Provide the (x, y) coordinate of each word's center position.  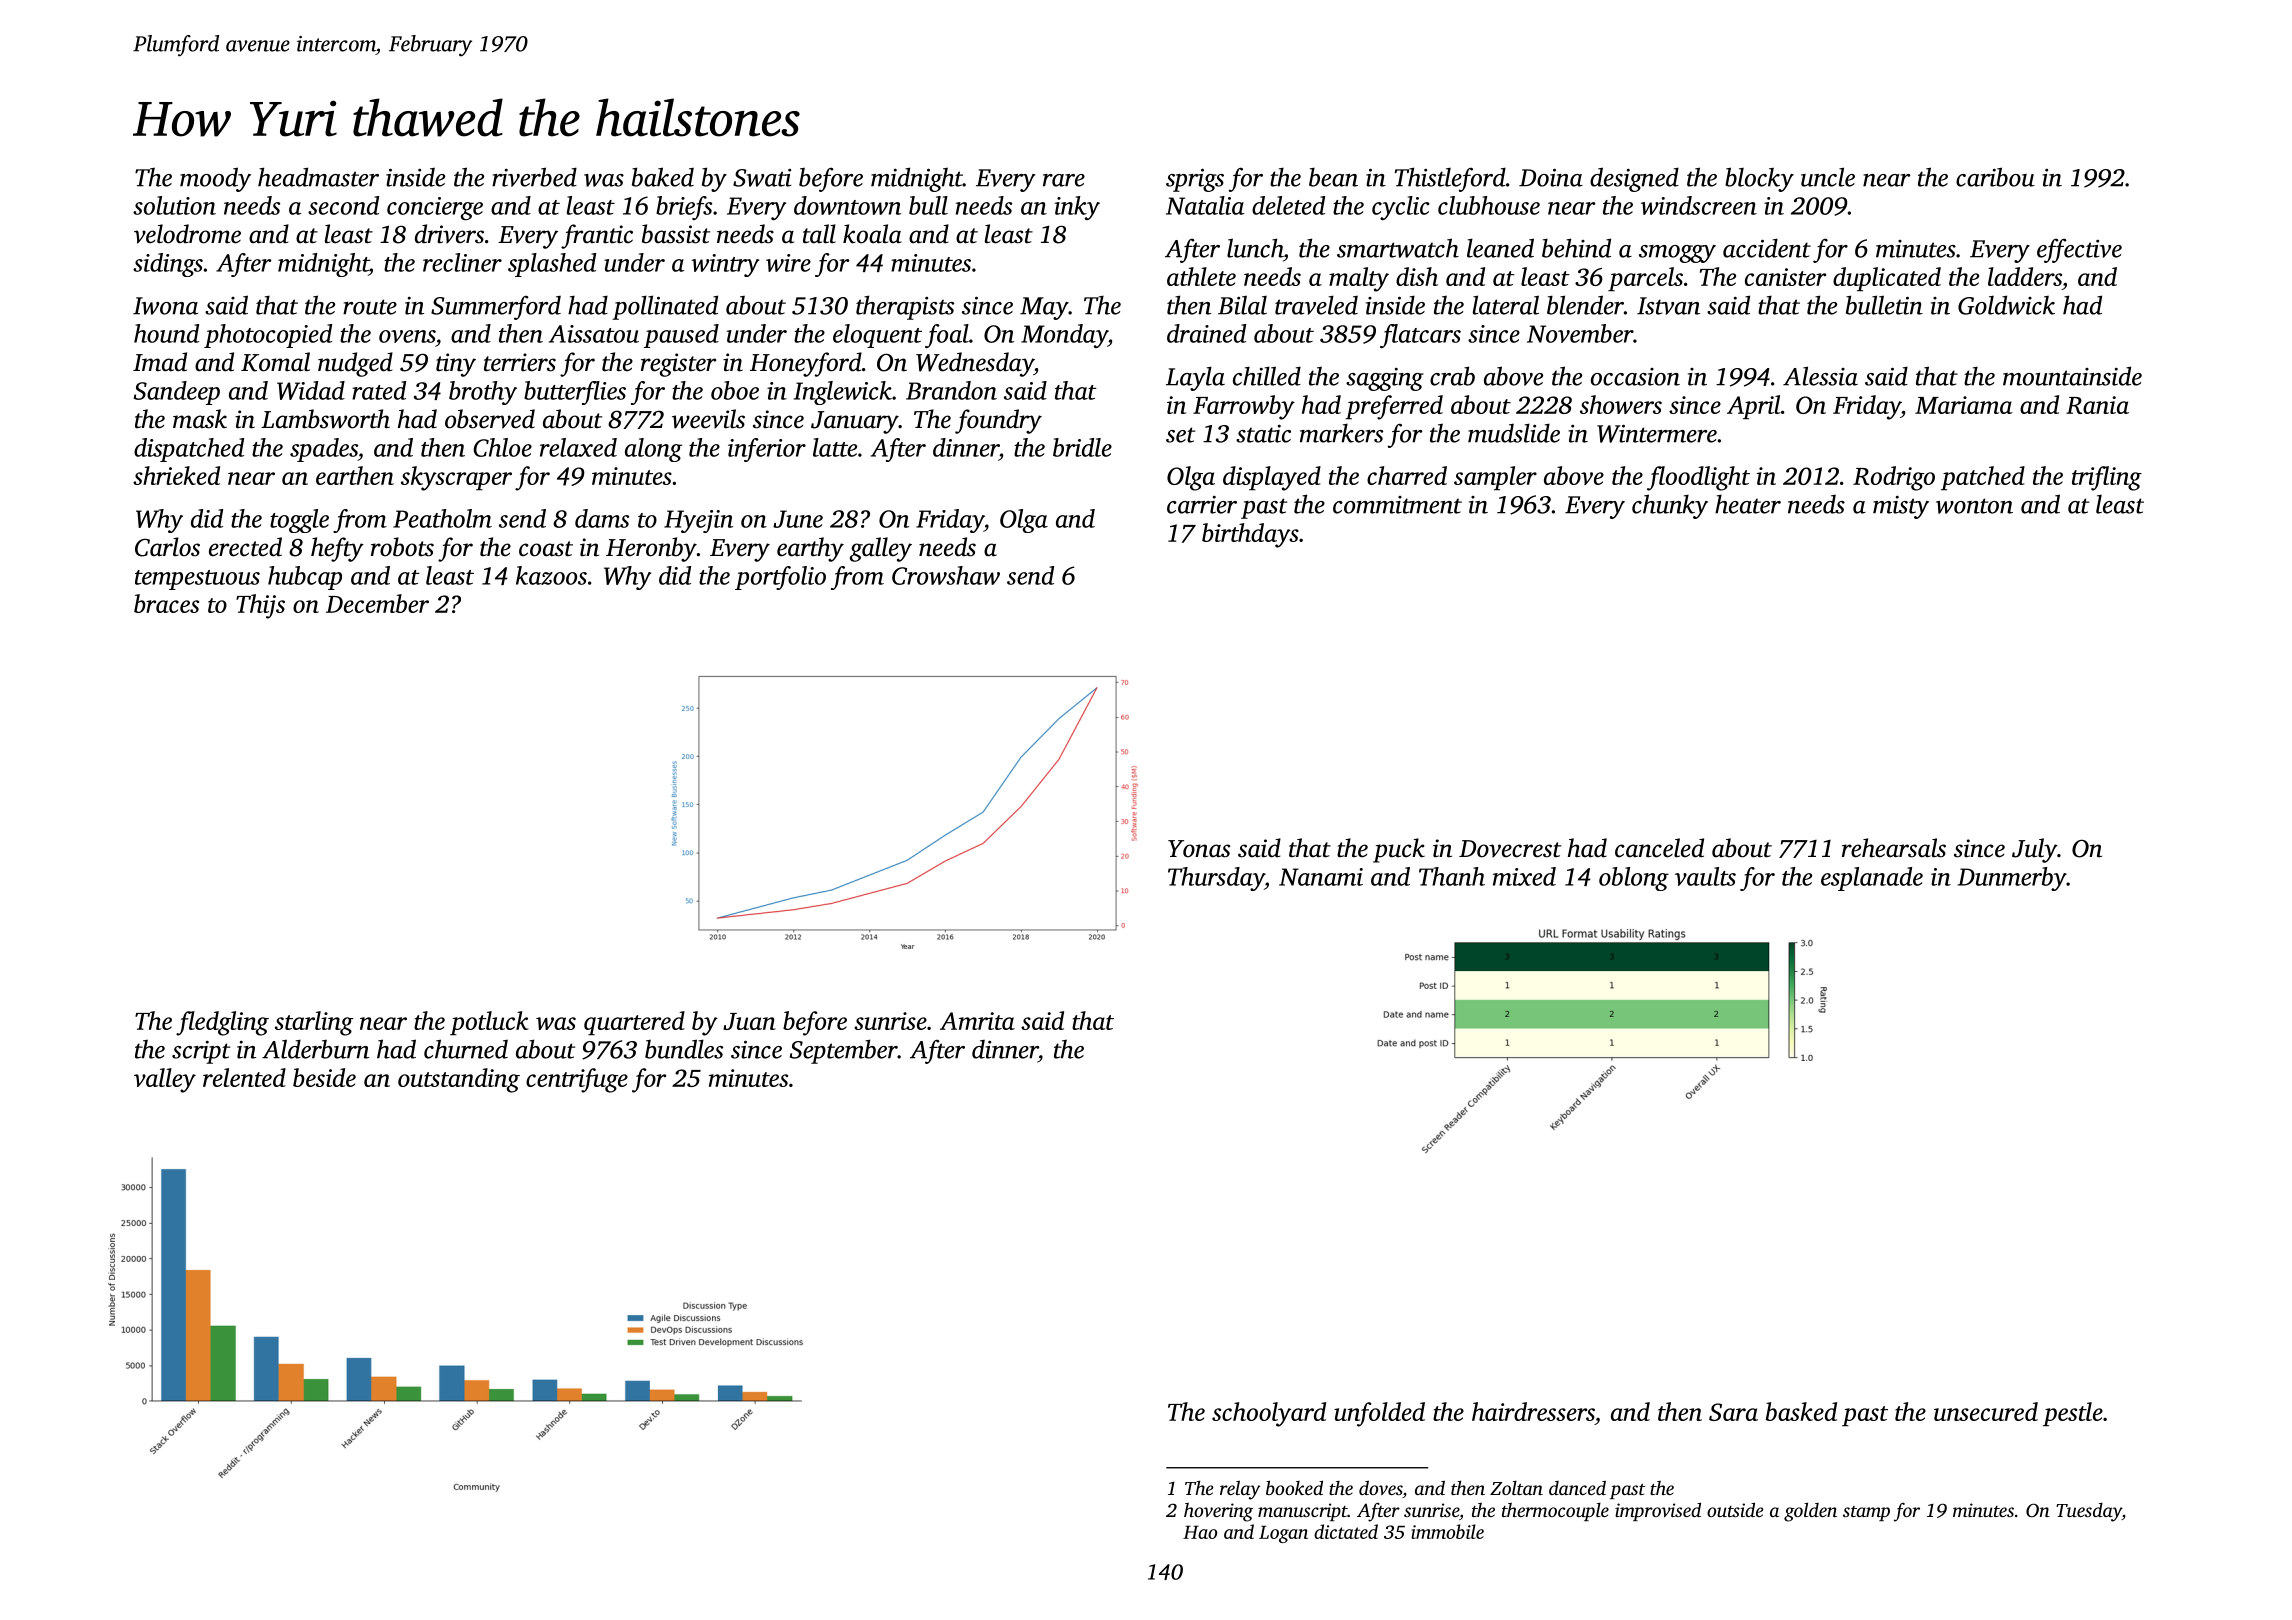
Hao (1200, 1532)
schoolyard (1269, 1414)
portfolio (780, 578)
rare (1064, 180)
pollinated (665, 307)
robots (402, 547)
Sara (1733, 1412)
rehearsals (1894, 848)
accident (1767, 248)
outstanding (459, 1080)
